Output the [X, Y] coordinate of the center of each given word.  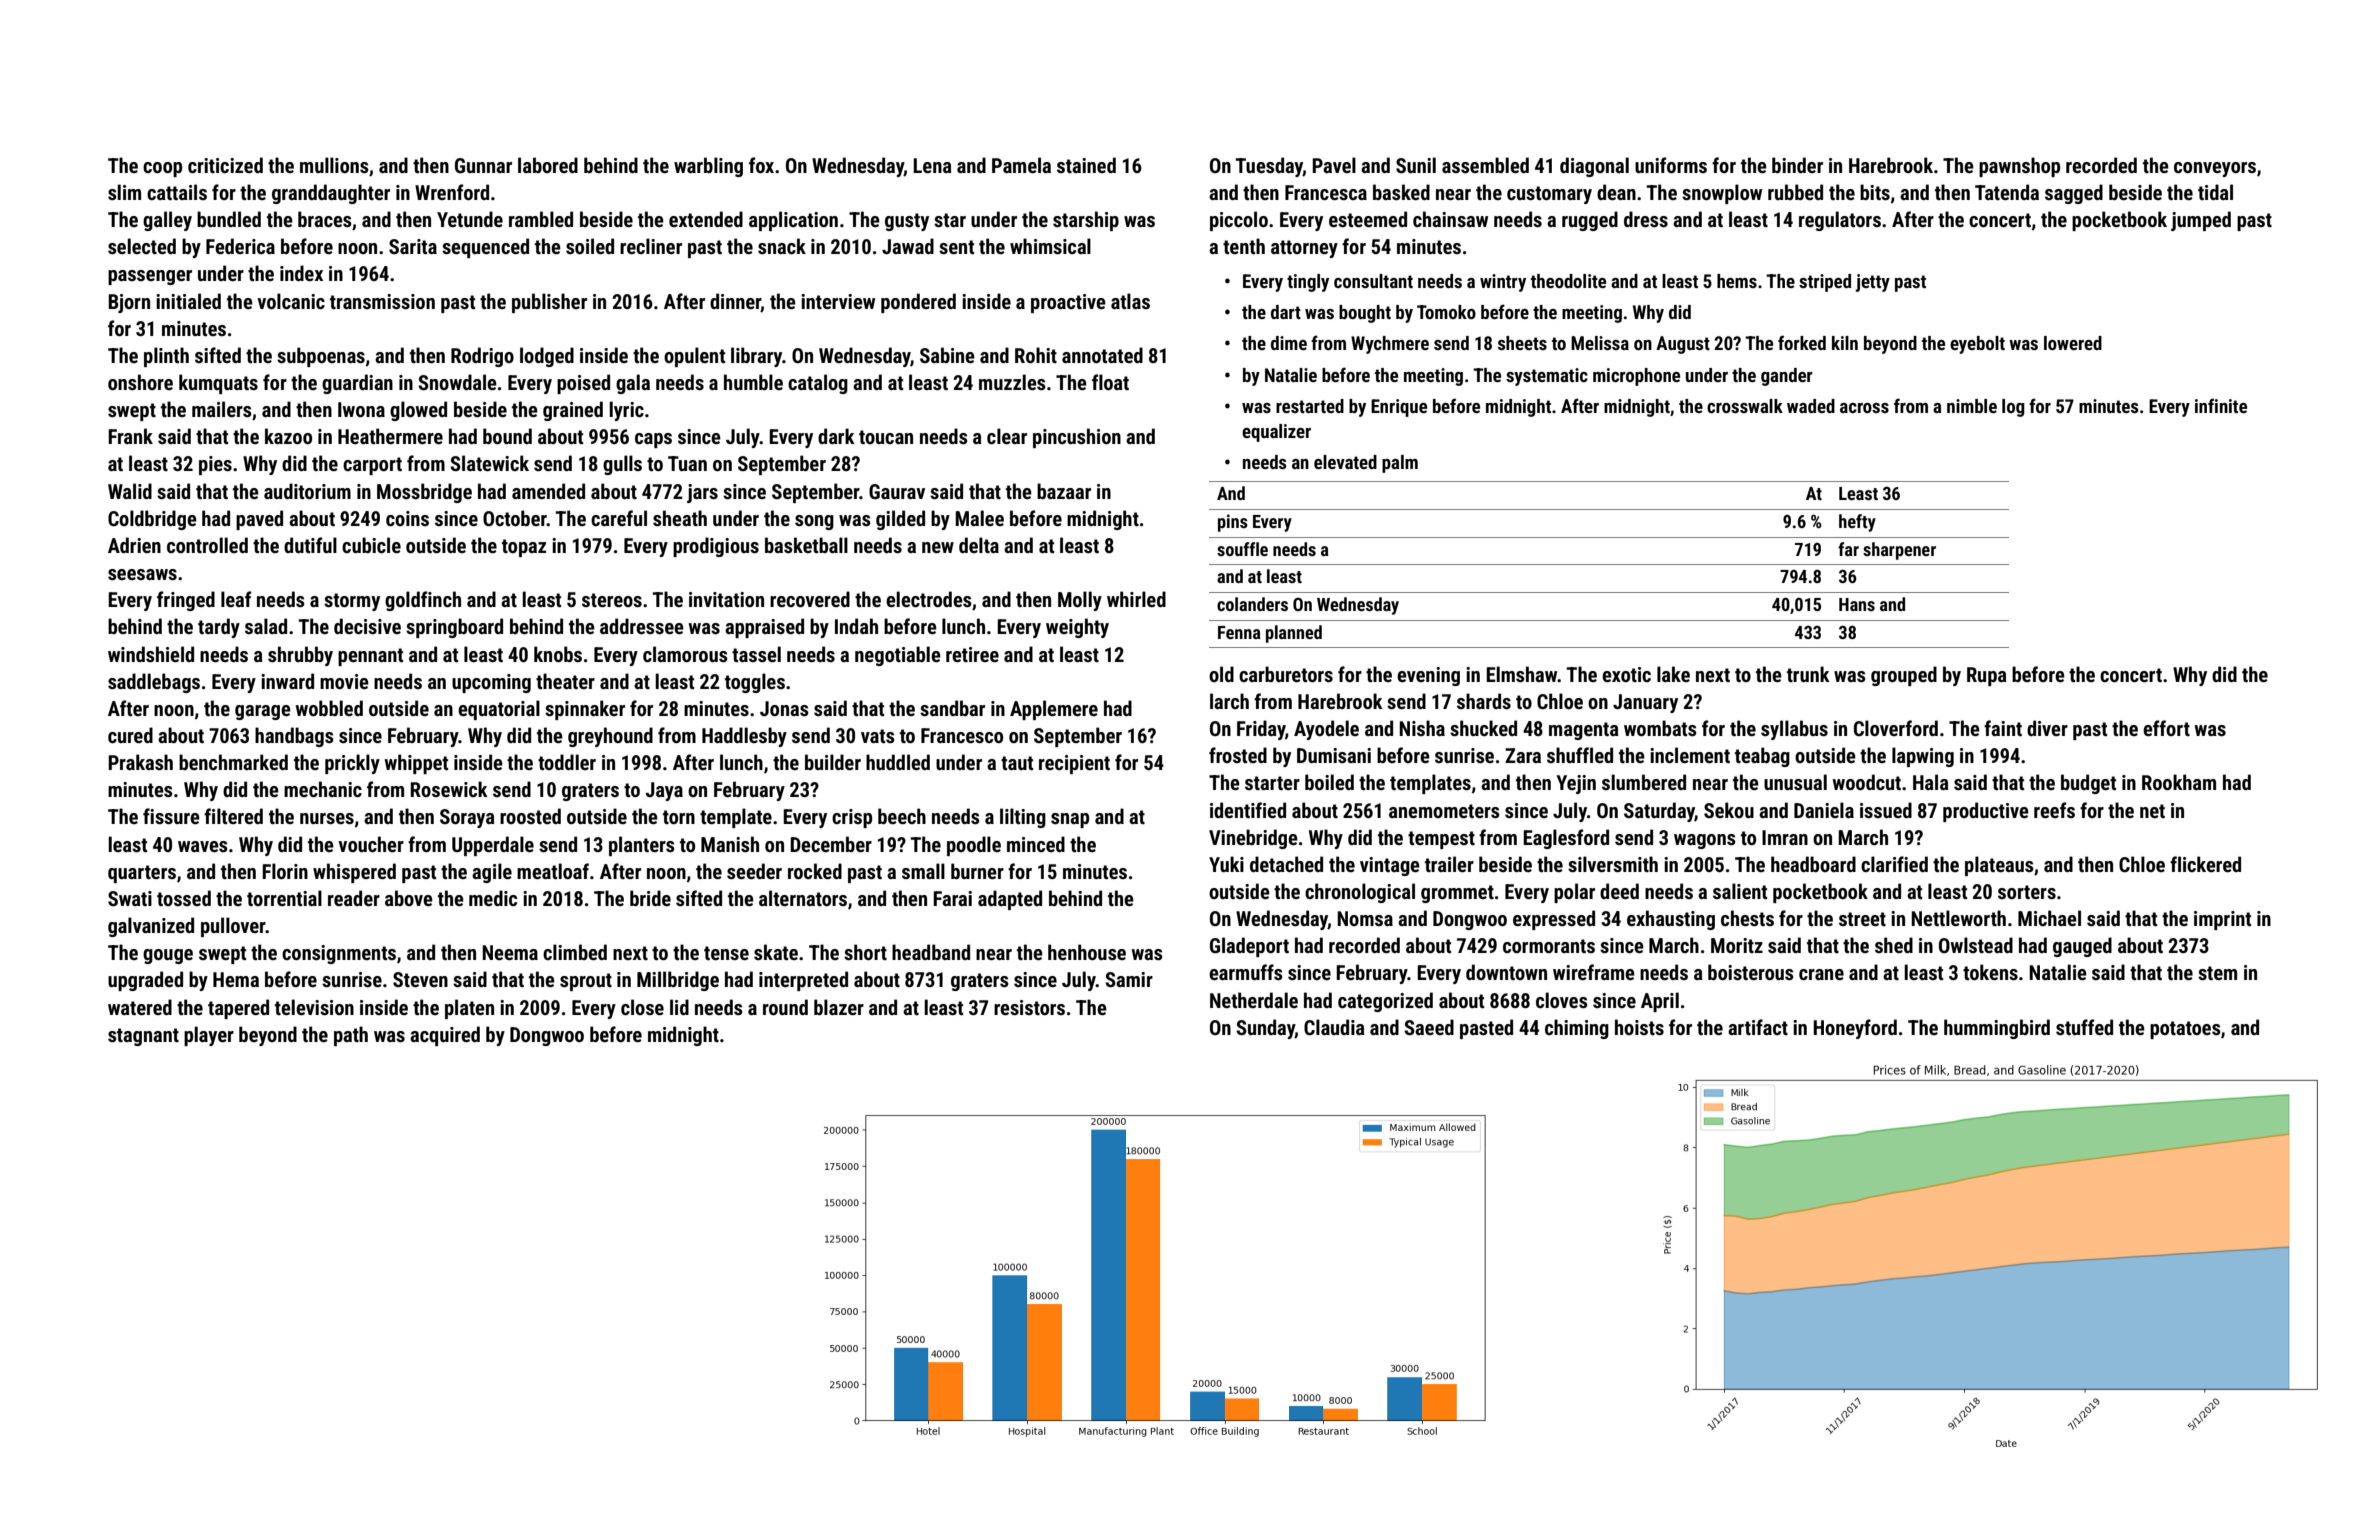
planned [1294, 634]
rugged [1590, 221]
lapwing [1923, 757]
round [785, 1007]
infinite [2221, 405]
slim [124, 192]
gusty [907, 222]
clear [1007, 436]
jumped [2201, 221]
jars [702, 493]
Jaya [664, 791]
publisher [549, 303]
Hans [1857, 604]
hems [1737, 281]
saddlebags [154, 683]
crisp [852, 818]
